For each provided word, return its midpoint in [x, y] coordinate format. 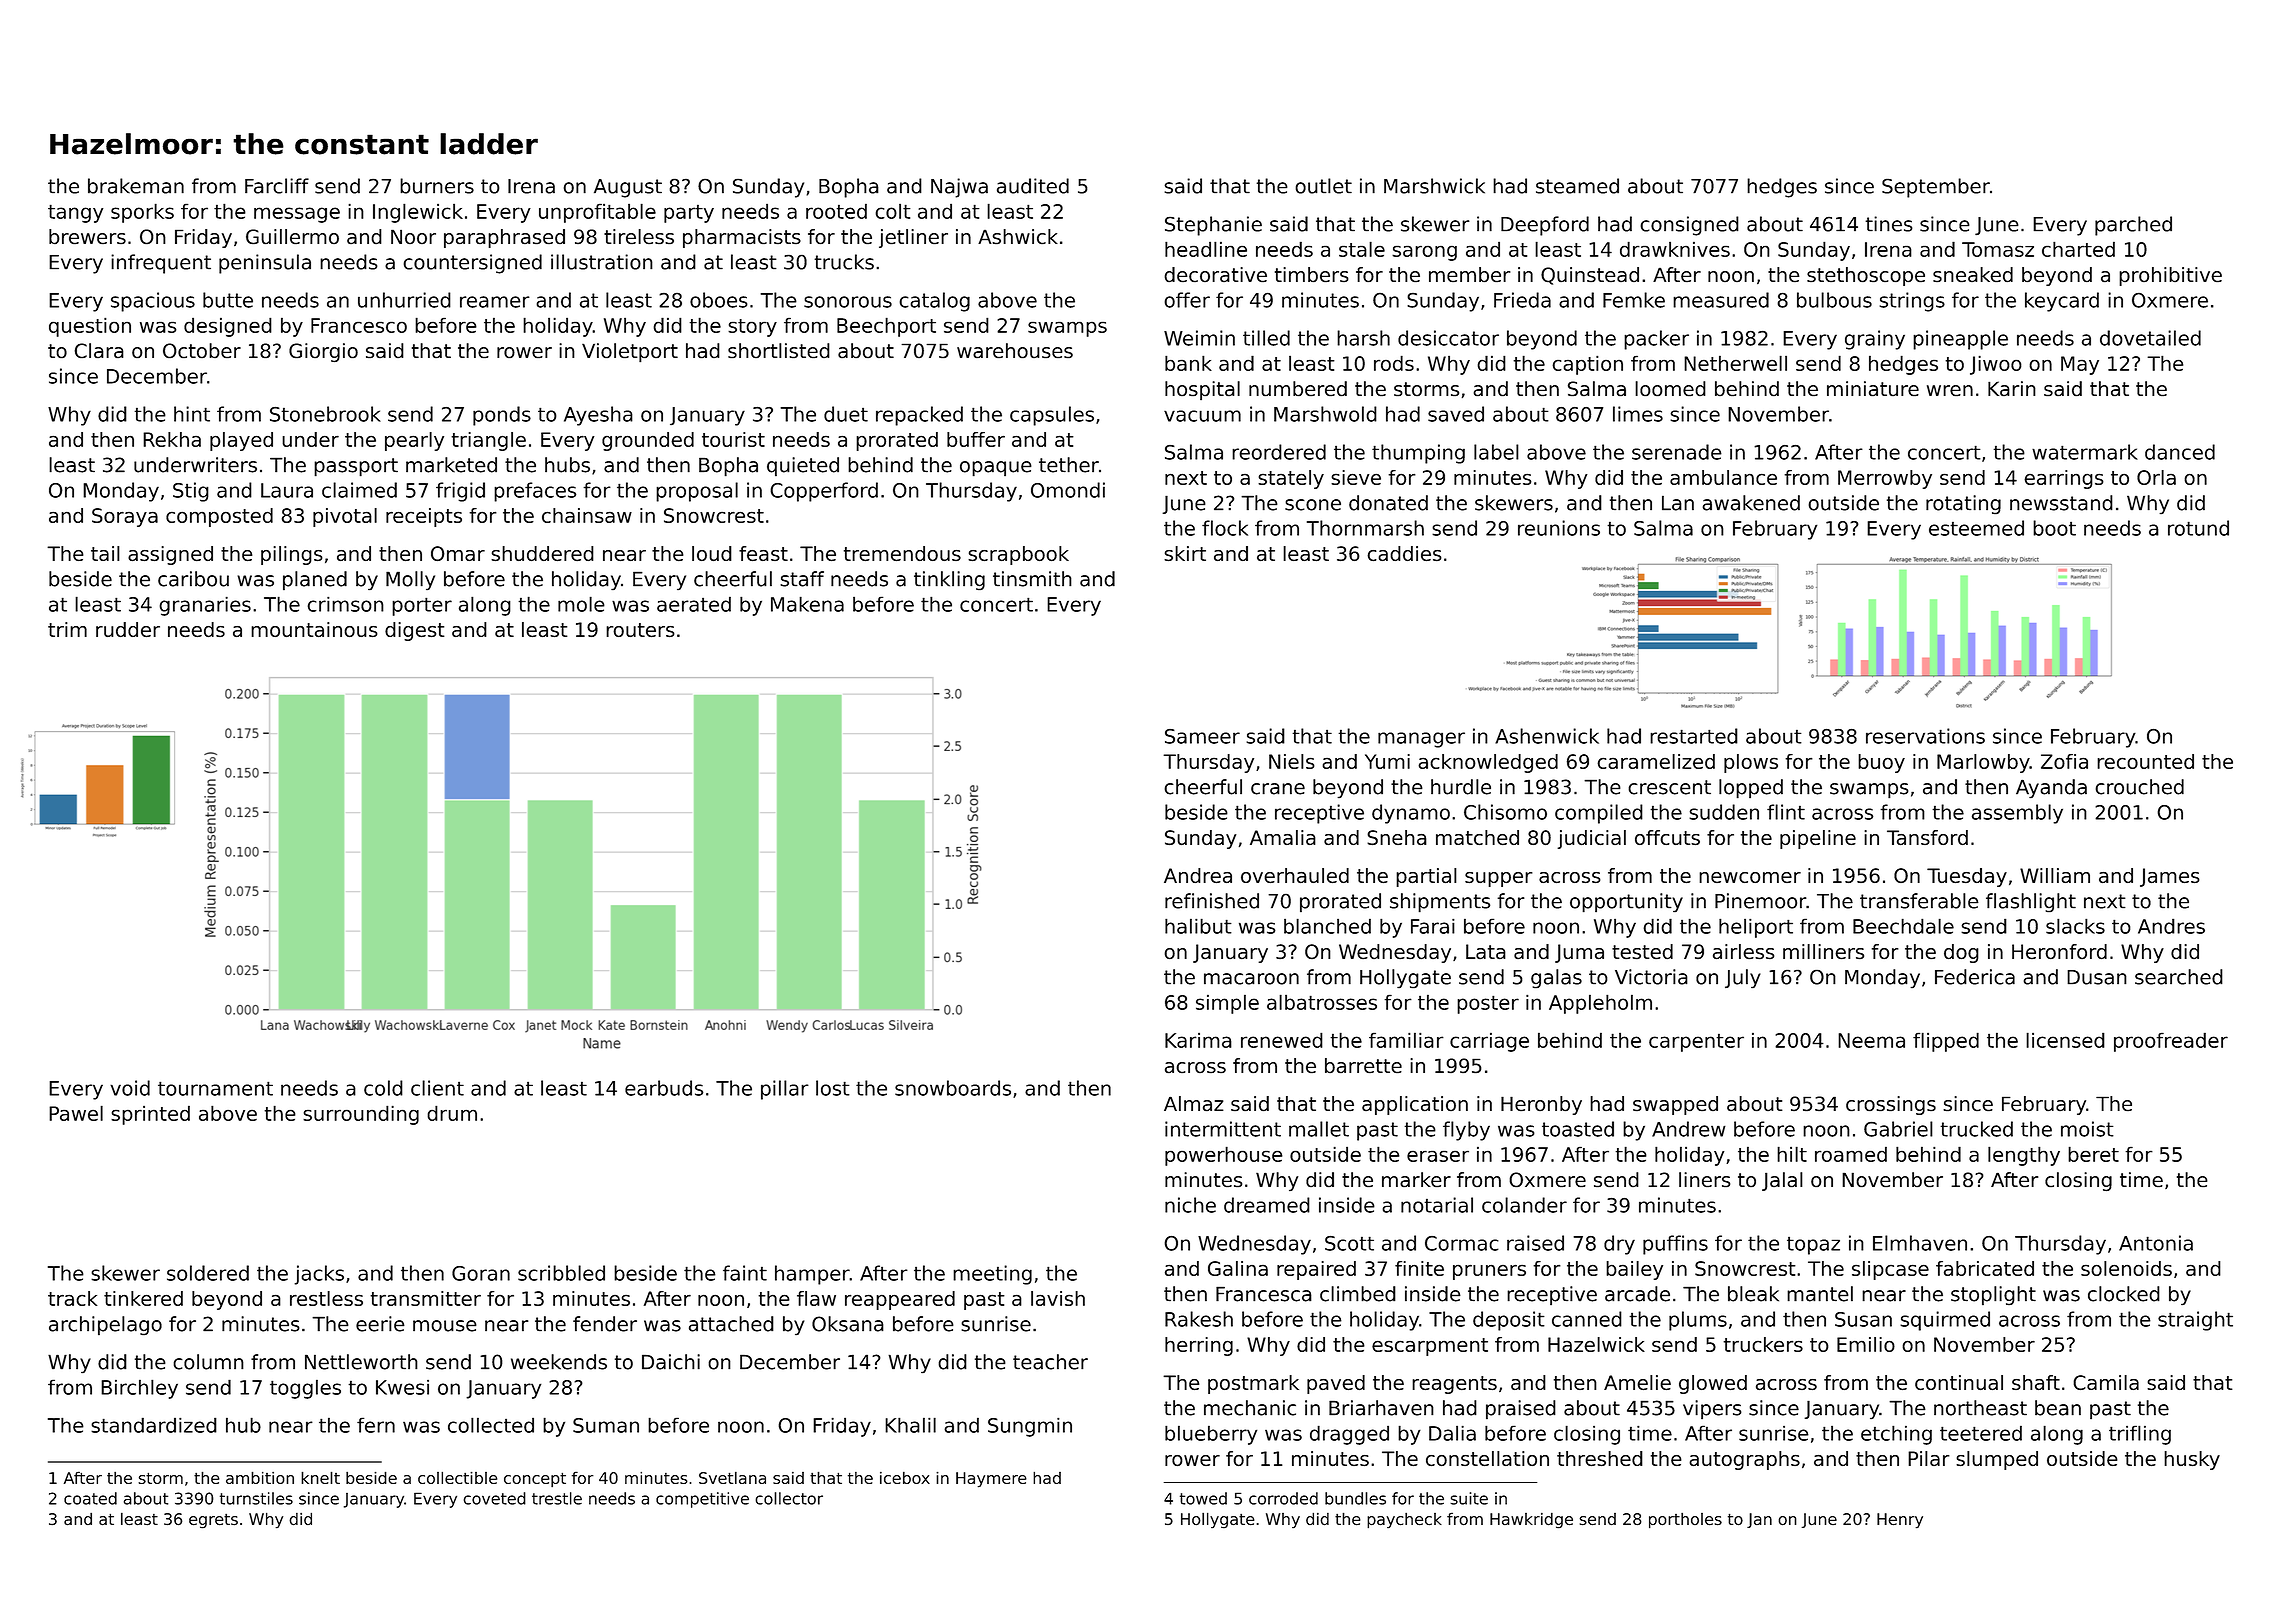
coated [90, 1498]
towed [1203, 1498]
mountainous [314, 629]
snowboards [953, 1088]
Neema [1871, 1040]
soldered [208, 1273]
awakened [1751, 503]
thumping [1418, 454]
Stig [191, 492]
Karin [2012, 388]
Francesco [359, 325]
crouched [2139, 787]
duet [846, 414]
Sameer [1202, 736]
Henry [1900, 1521]
